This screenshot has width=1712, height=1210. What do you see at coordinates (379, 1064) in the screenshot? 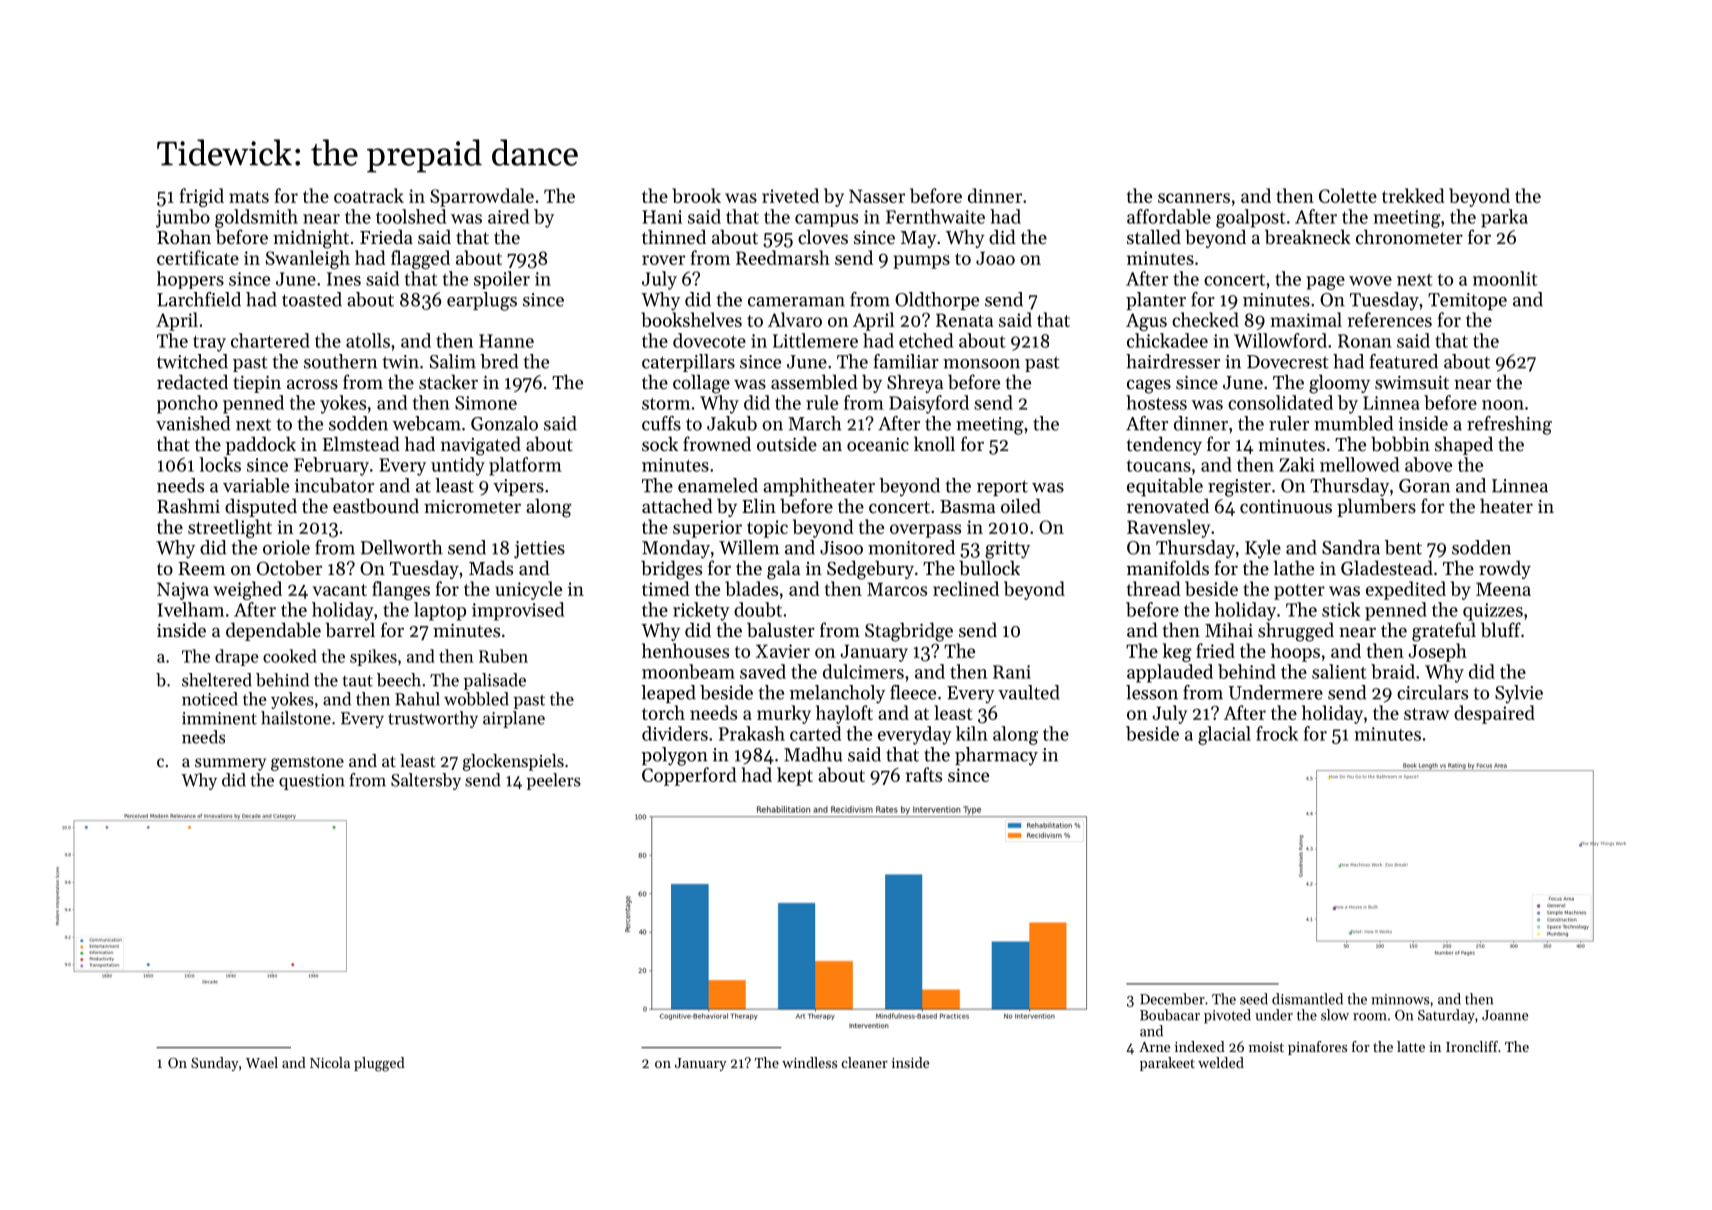
I see `plugged` at bounding box center [379, 1064].
